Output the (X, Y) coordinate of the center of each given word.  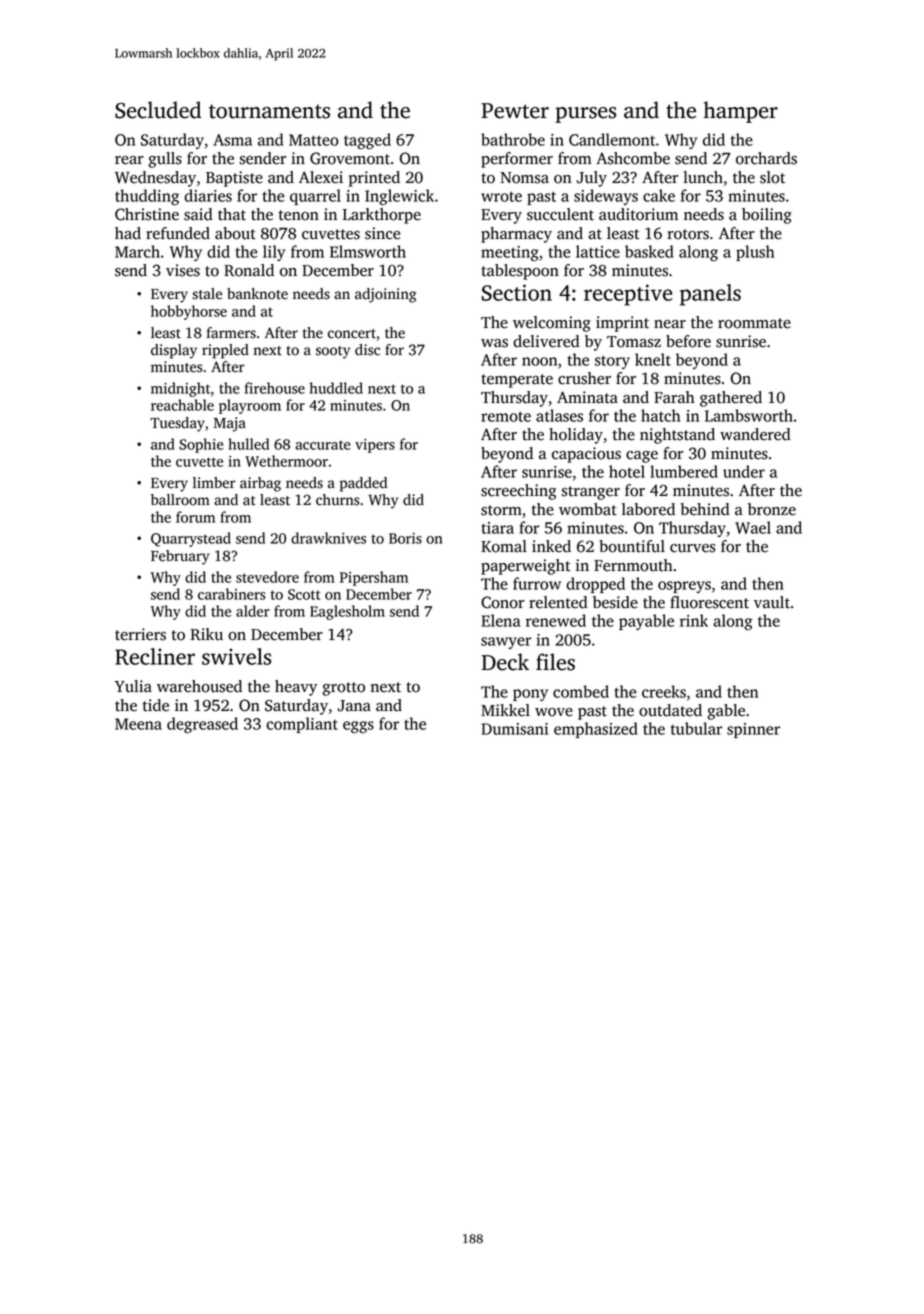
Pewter (515, 111)
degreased (202, 725)
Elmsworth (368, 251)
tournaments (269, 111)
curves (693, 548)
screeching (518, 492)
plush (755, 253)
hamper (741, 112)
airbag (260, 484)
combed (581, 691)
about (235, 233)
